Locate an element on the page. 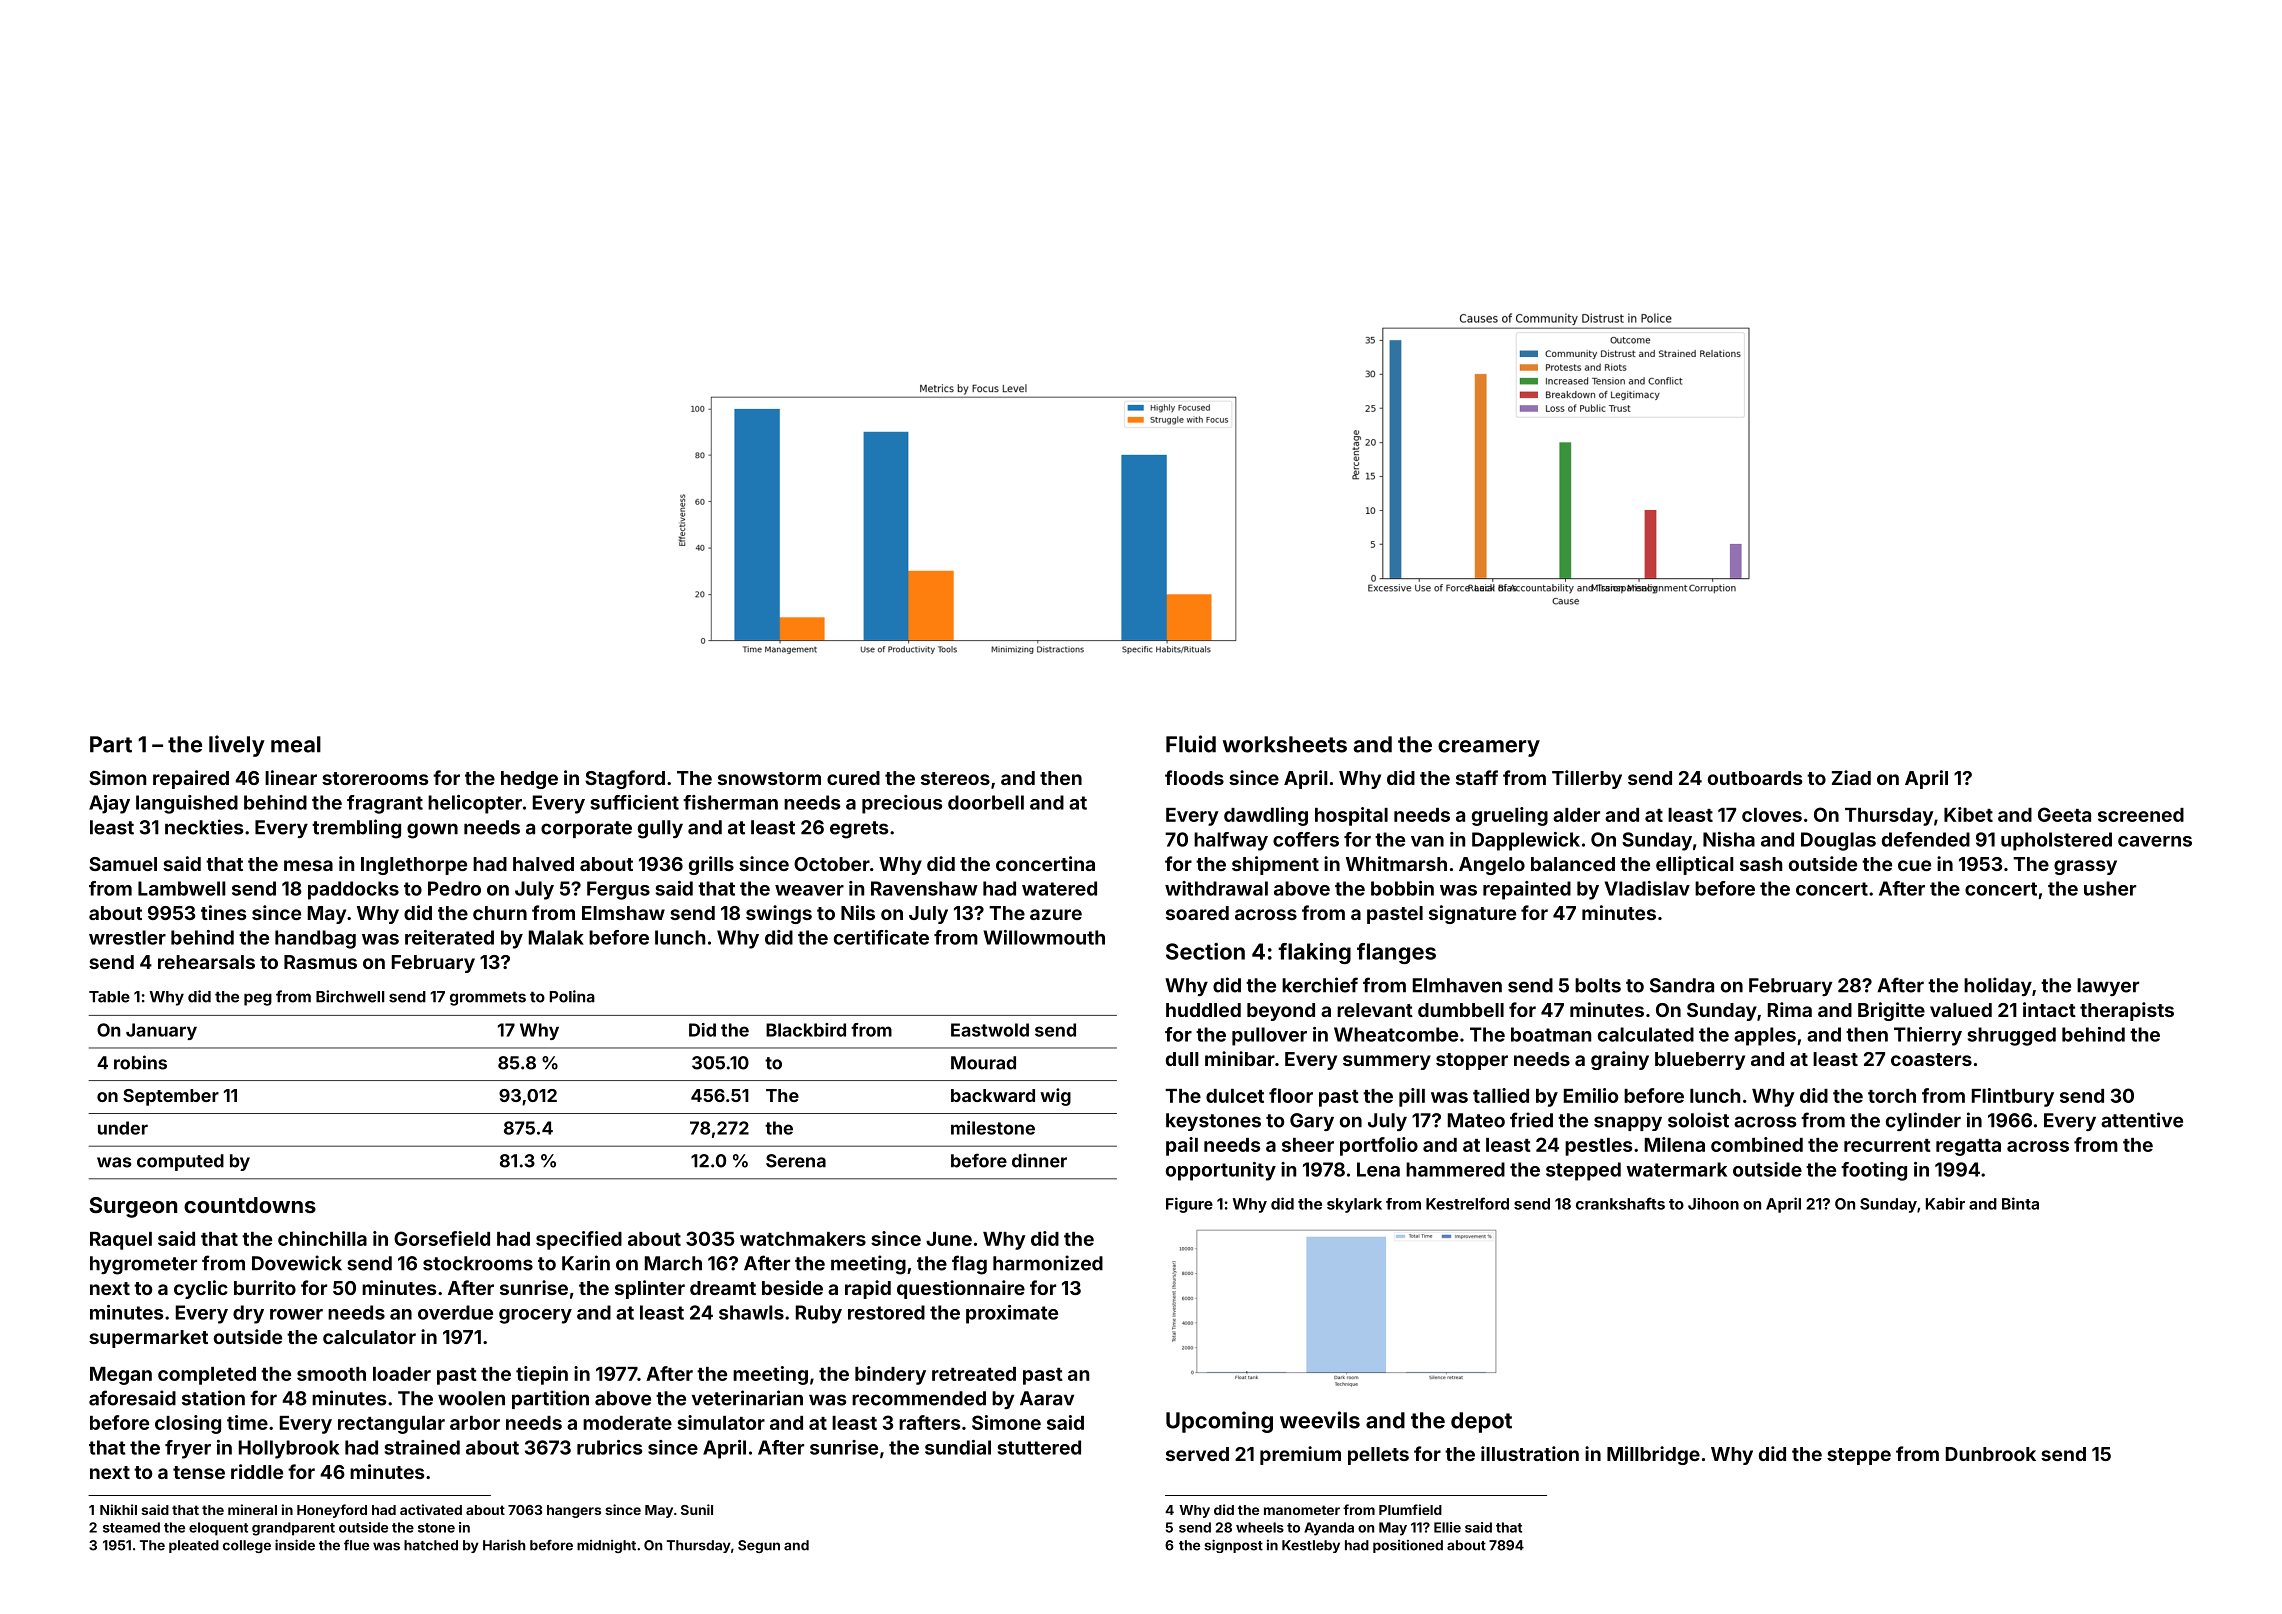 Image resolution: width=2282 pixels, height=1614 pixels. stopper is located at coordinates (1472, 1061).
